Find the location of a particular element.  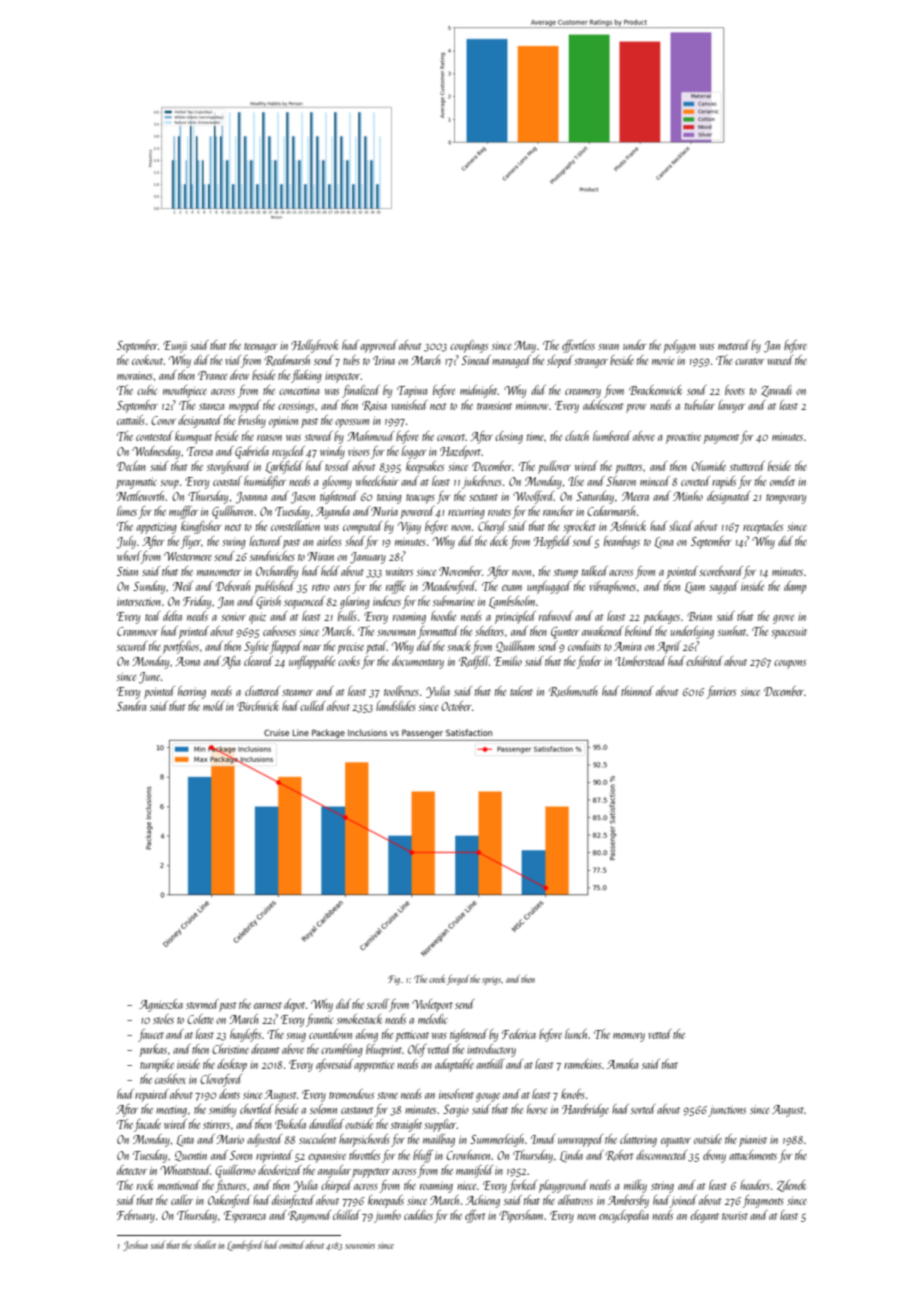

damp is located at coordinates (795, 587).
